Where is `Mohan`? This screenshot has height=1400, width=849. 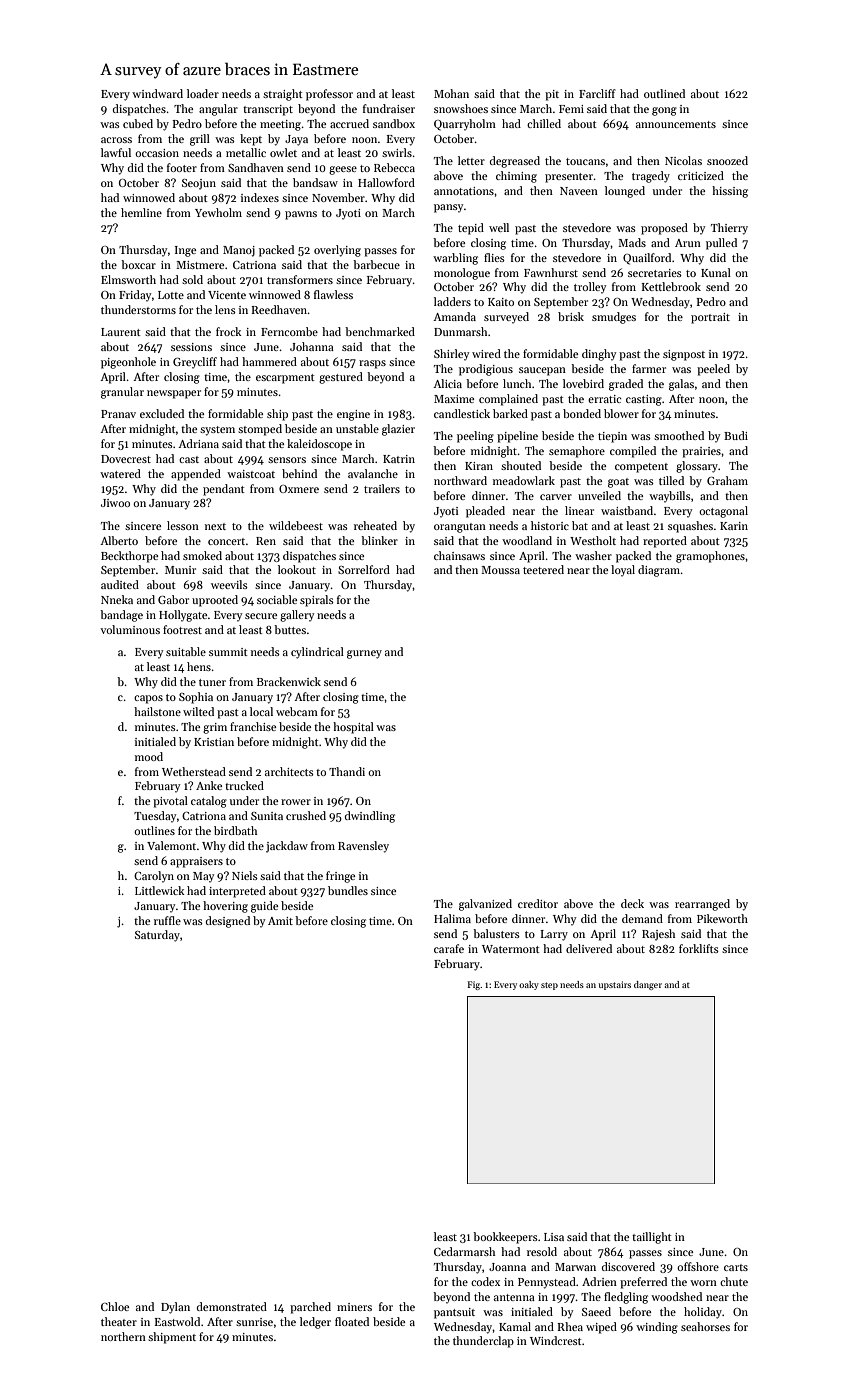 Mohan is located at coordinates (451, 93).
